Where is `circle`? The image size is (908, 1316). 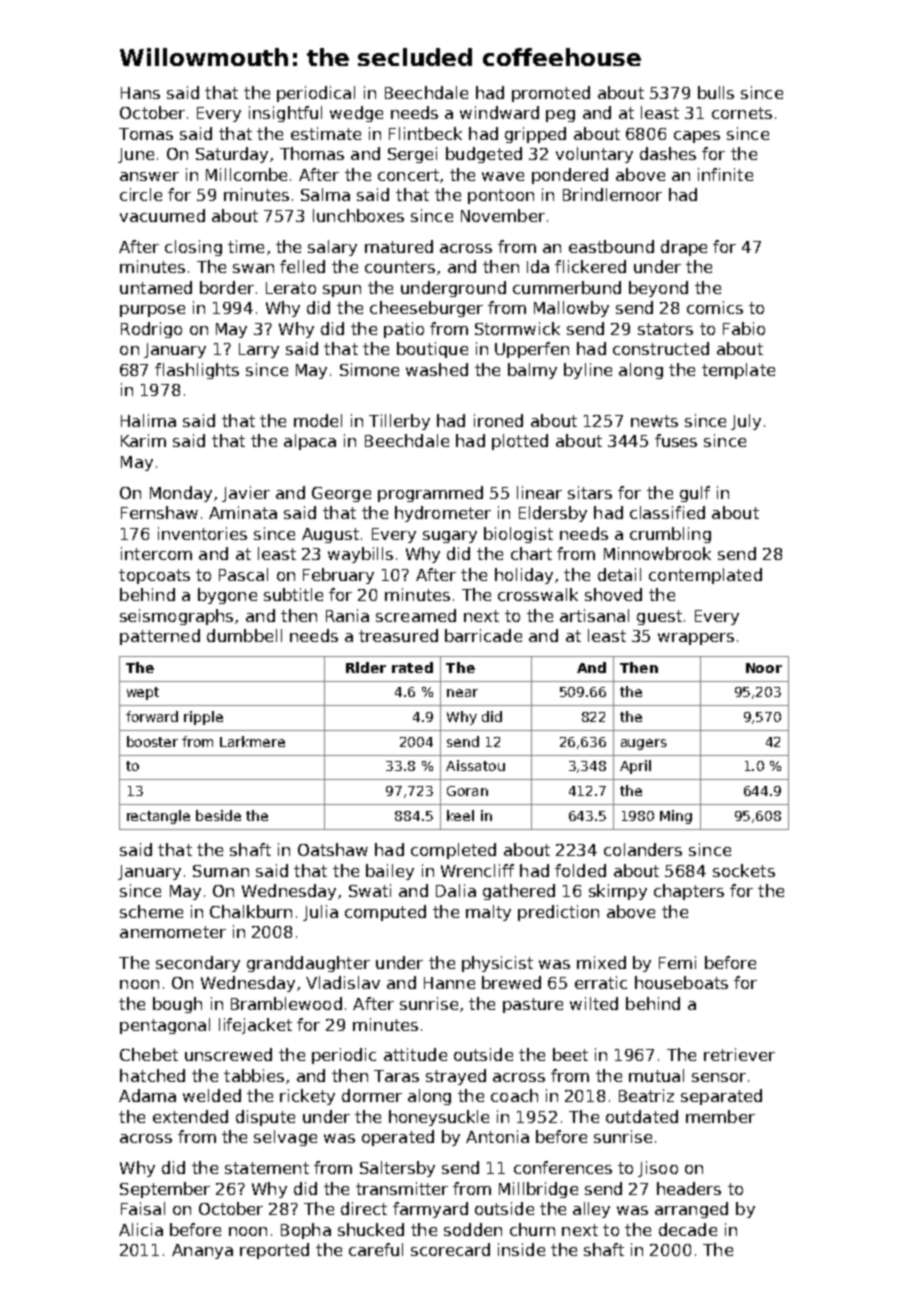 circle is located at coordinates (141, 194).
